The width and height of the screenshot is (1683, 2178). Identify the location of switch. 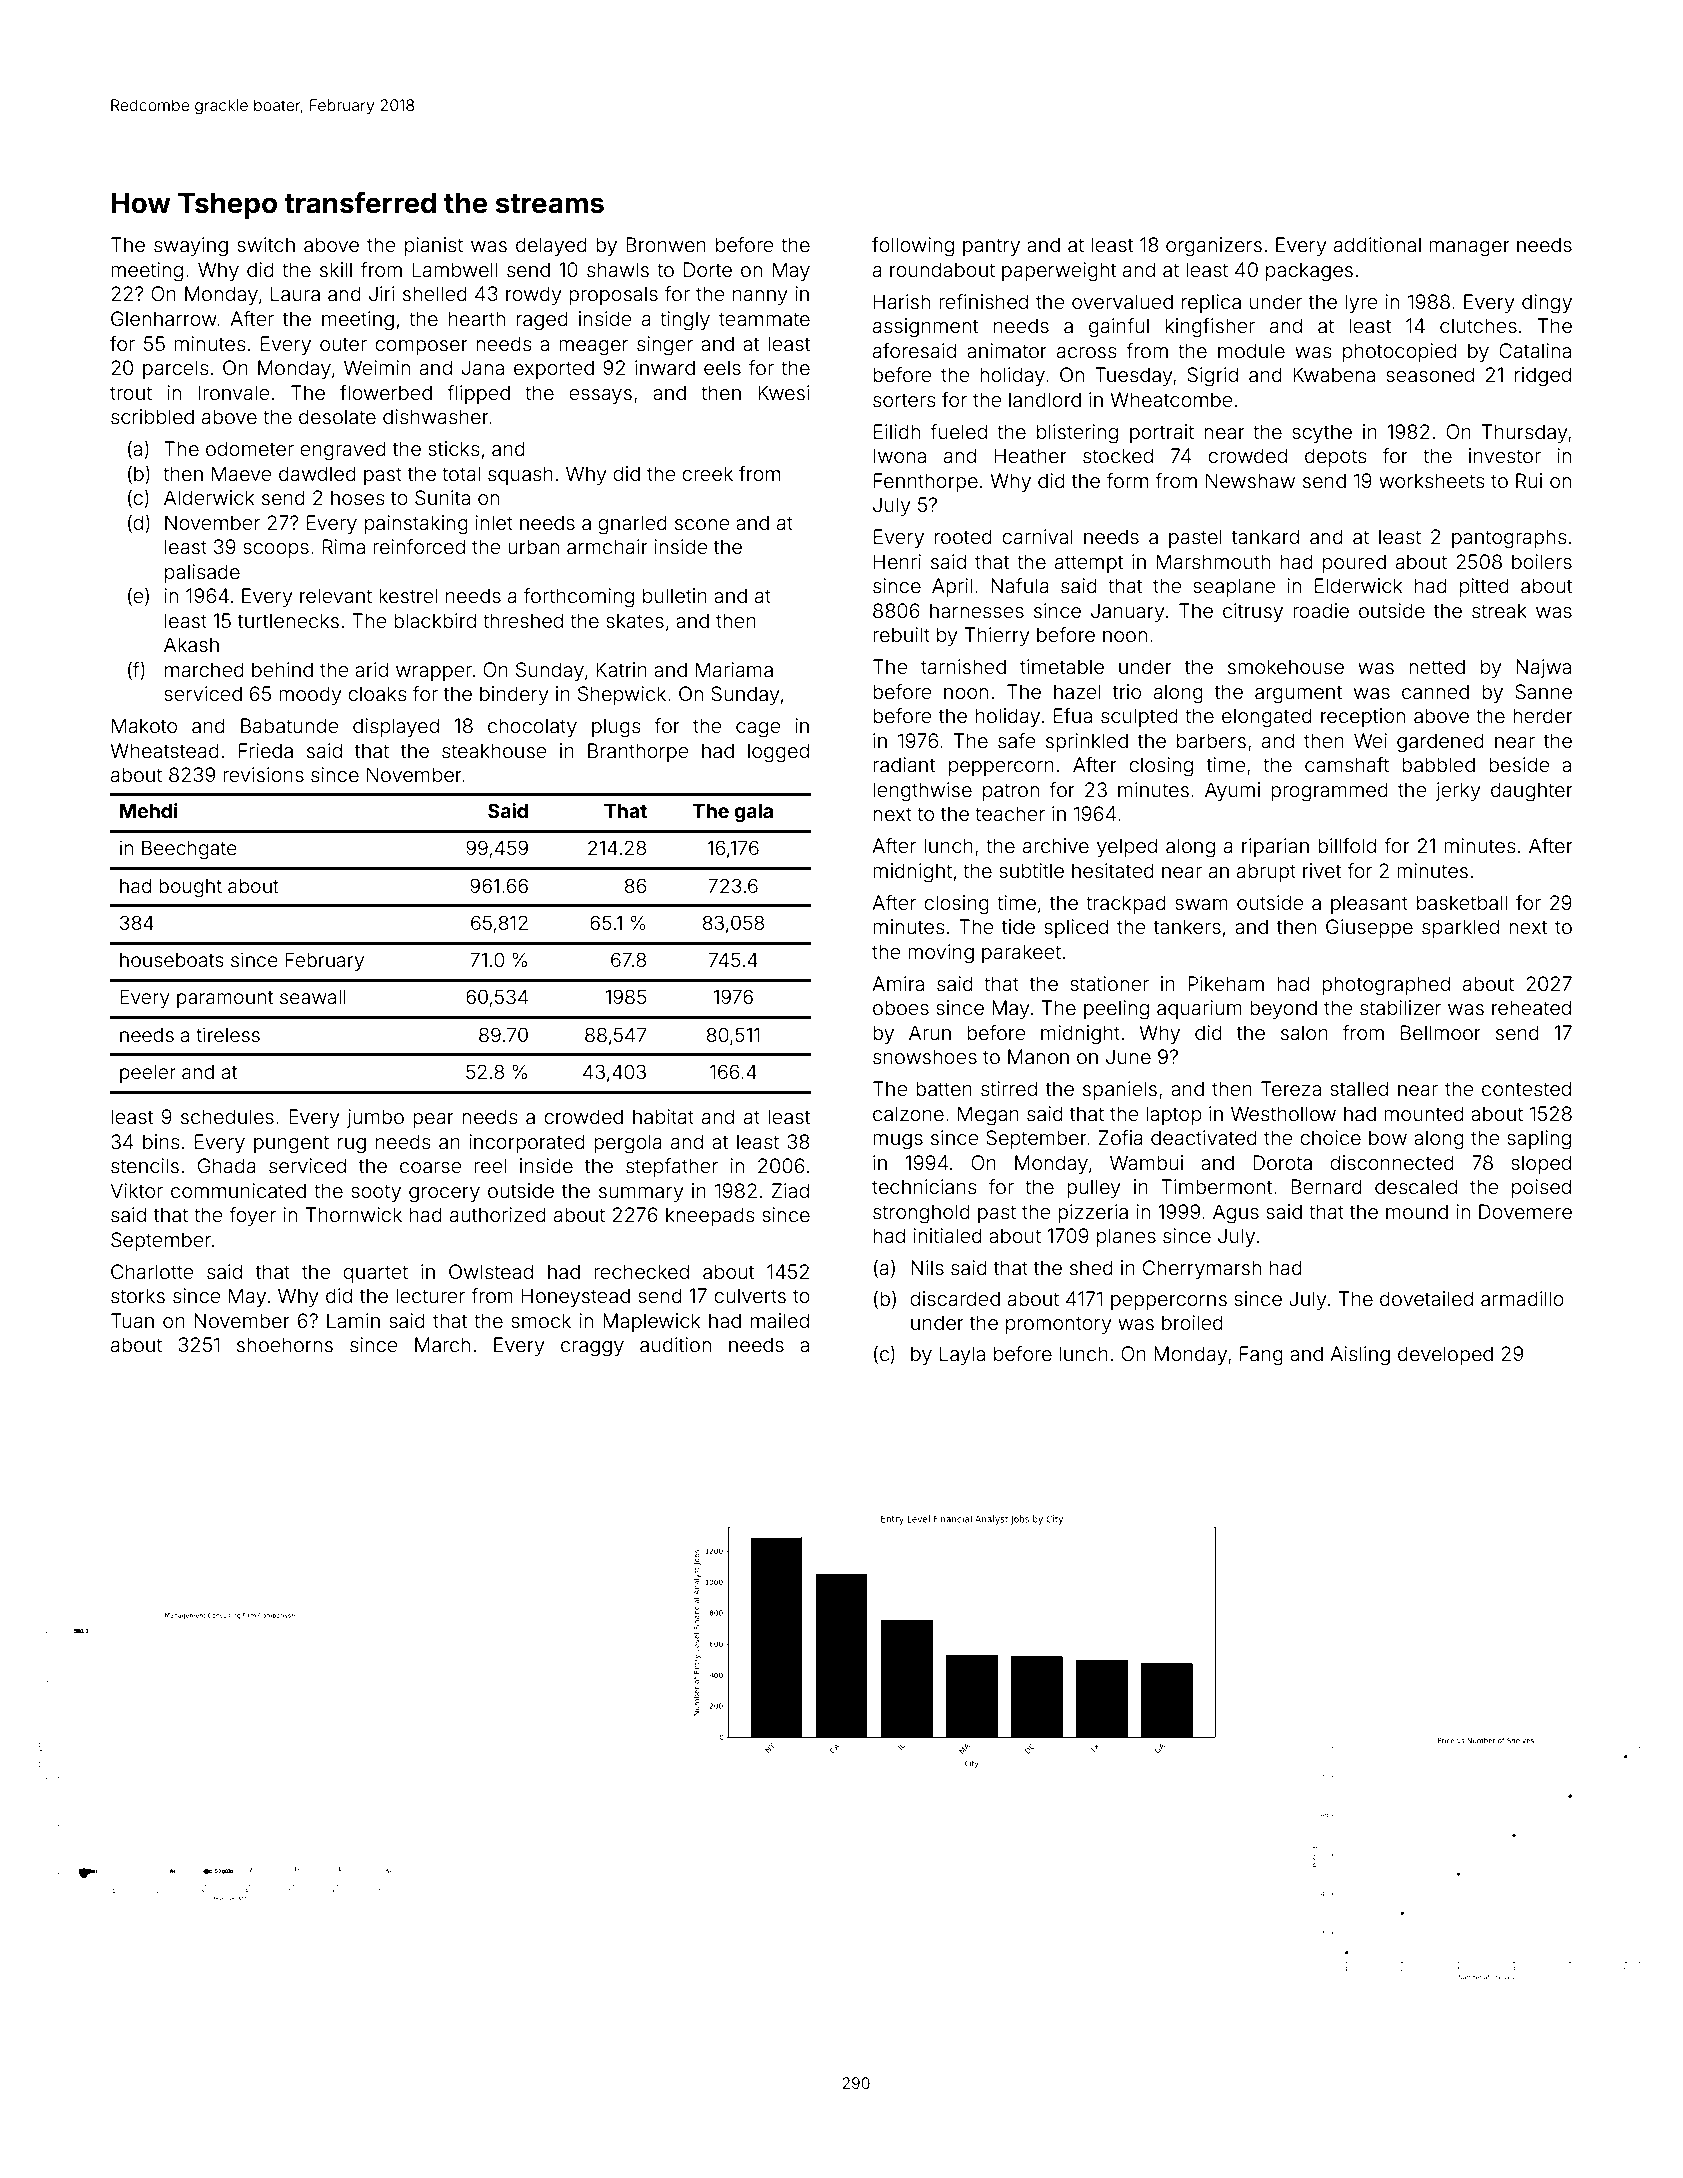
(266, 244).
